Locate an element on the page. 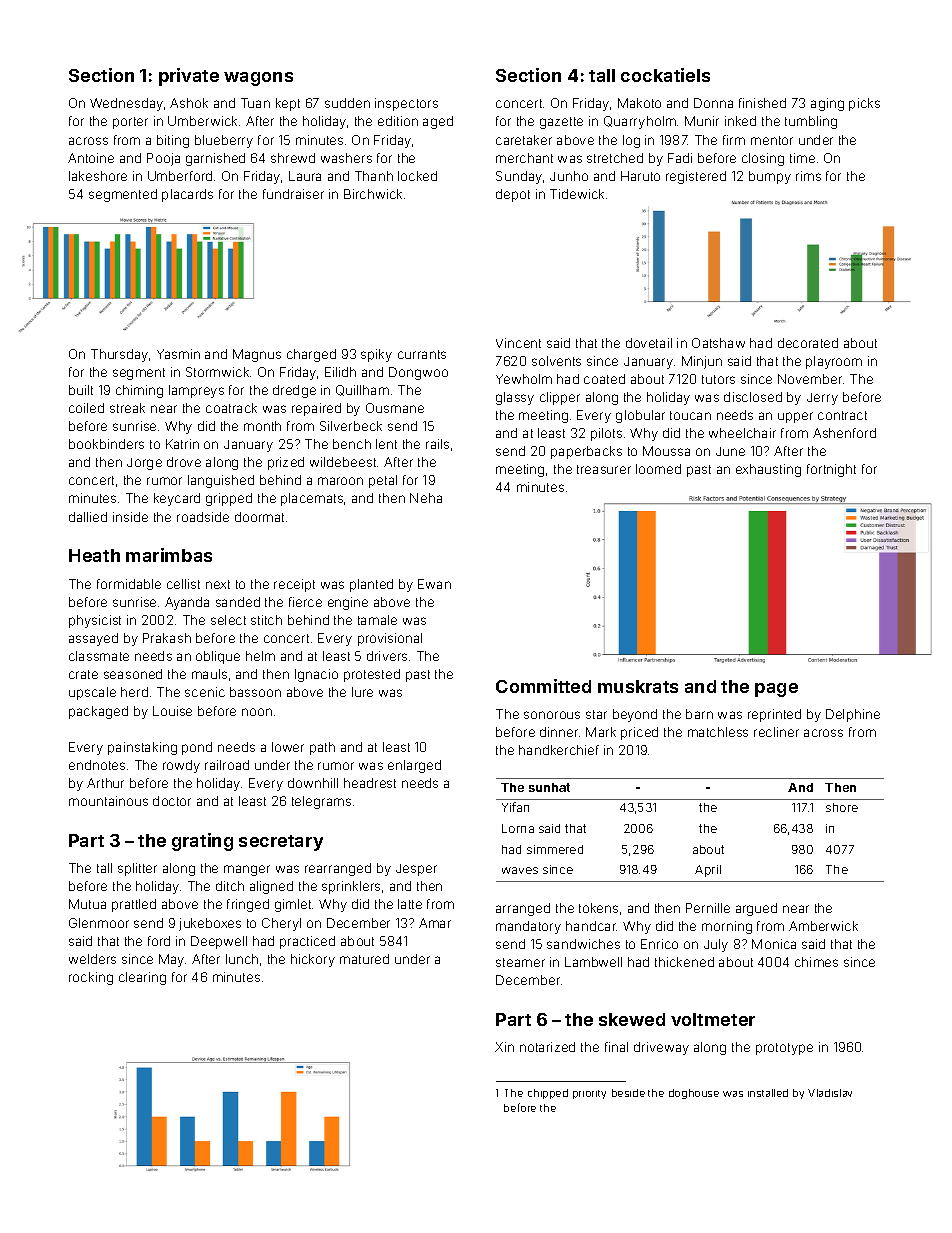 This page has height=1233, width=952. priority is located at coordinates (589, 1094).
